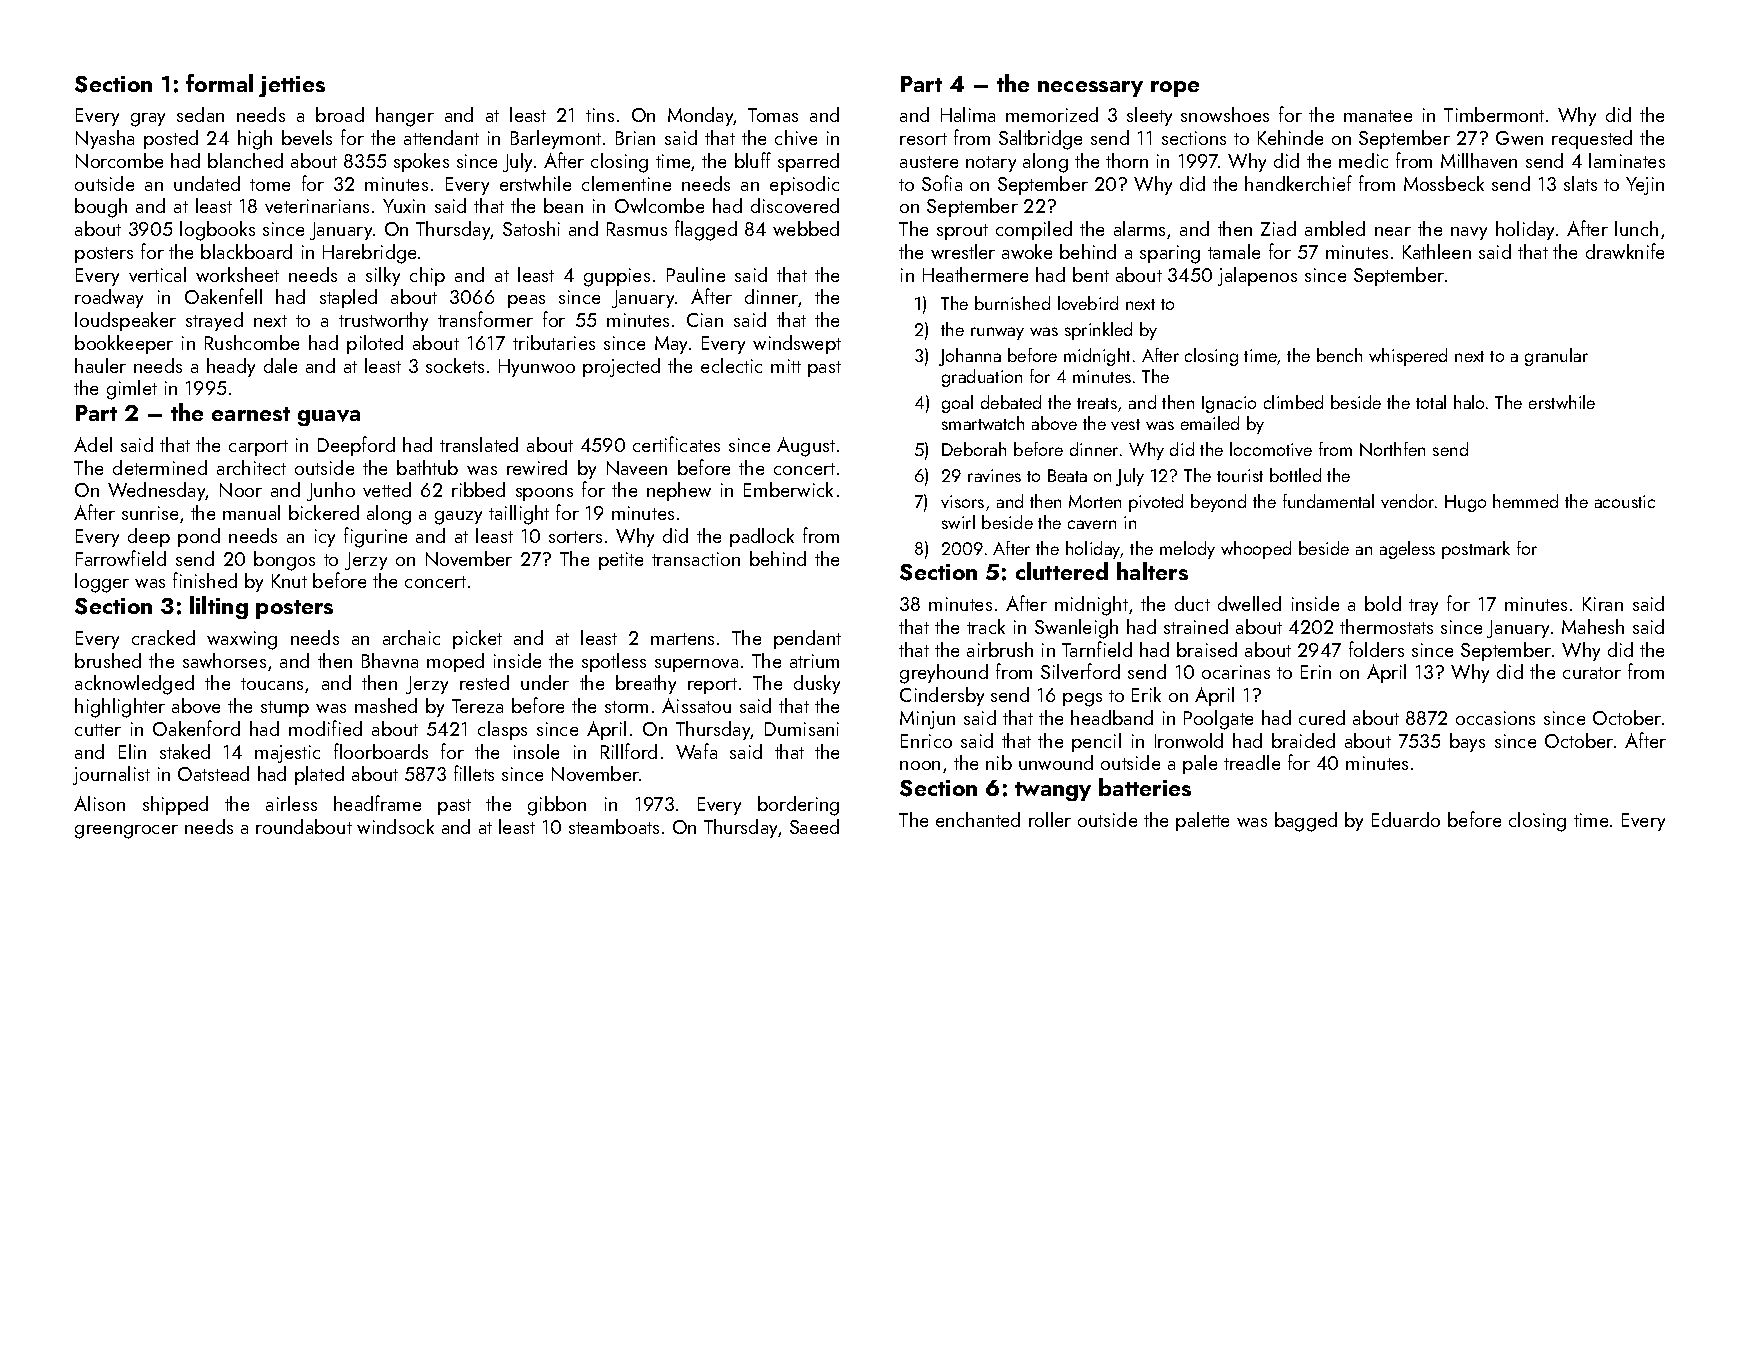  I want to click on Dumisani, so click(802, 729).
